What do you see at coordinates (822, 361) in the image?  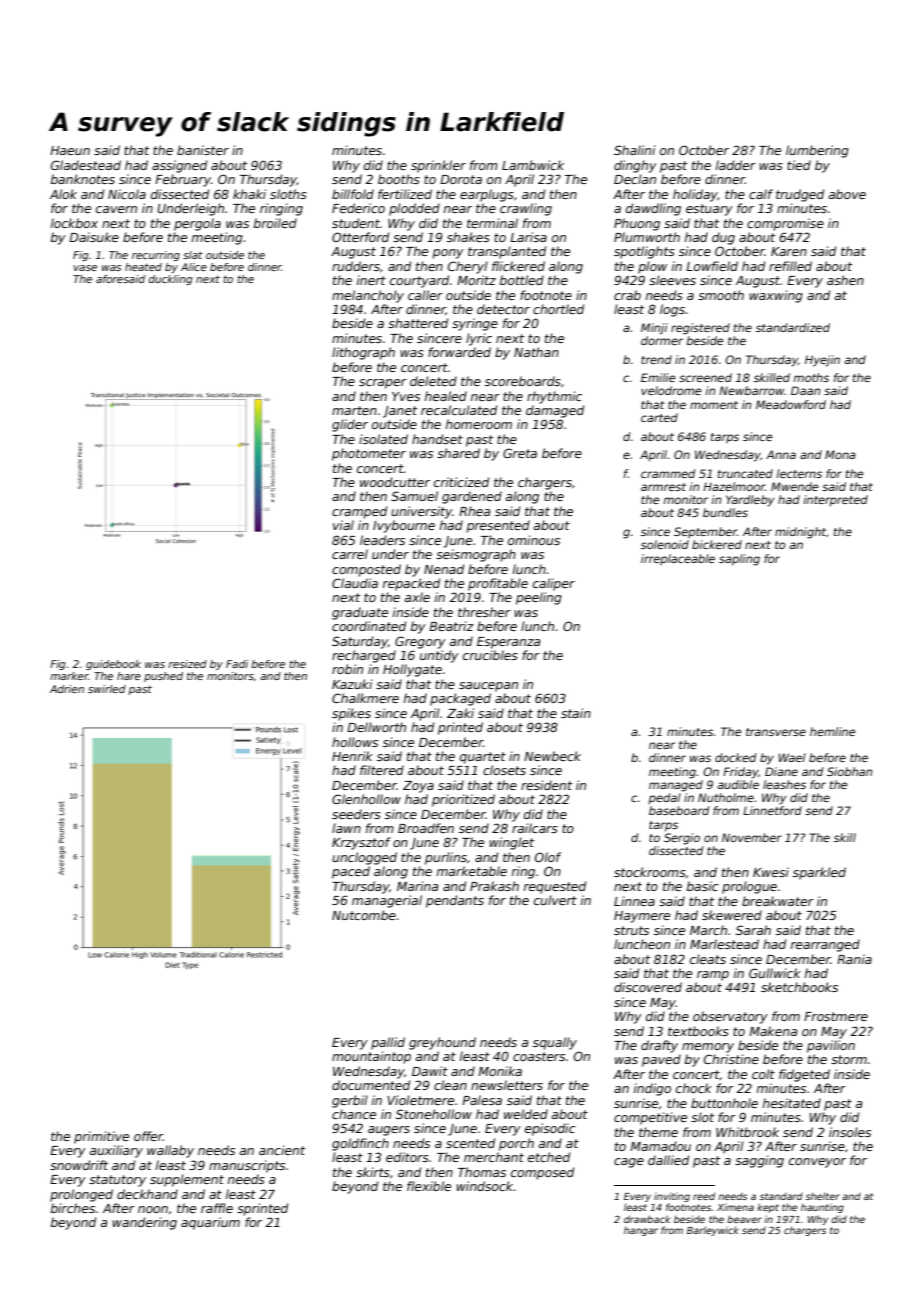 I see `Hyejin` at bounding box center [822, 361].
